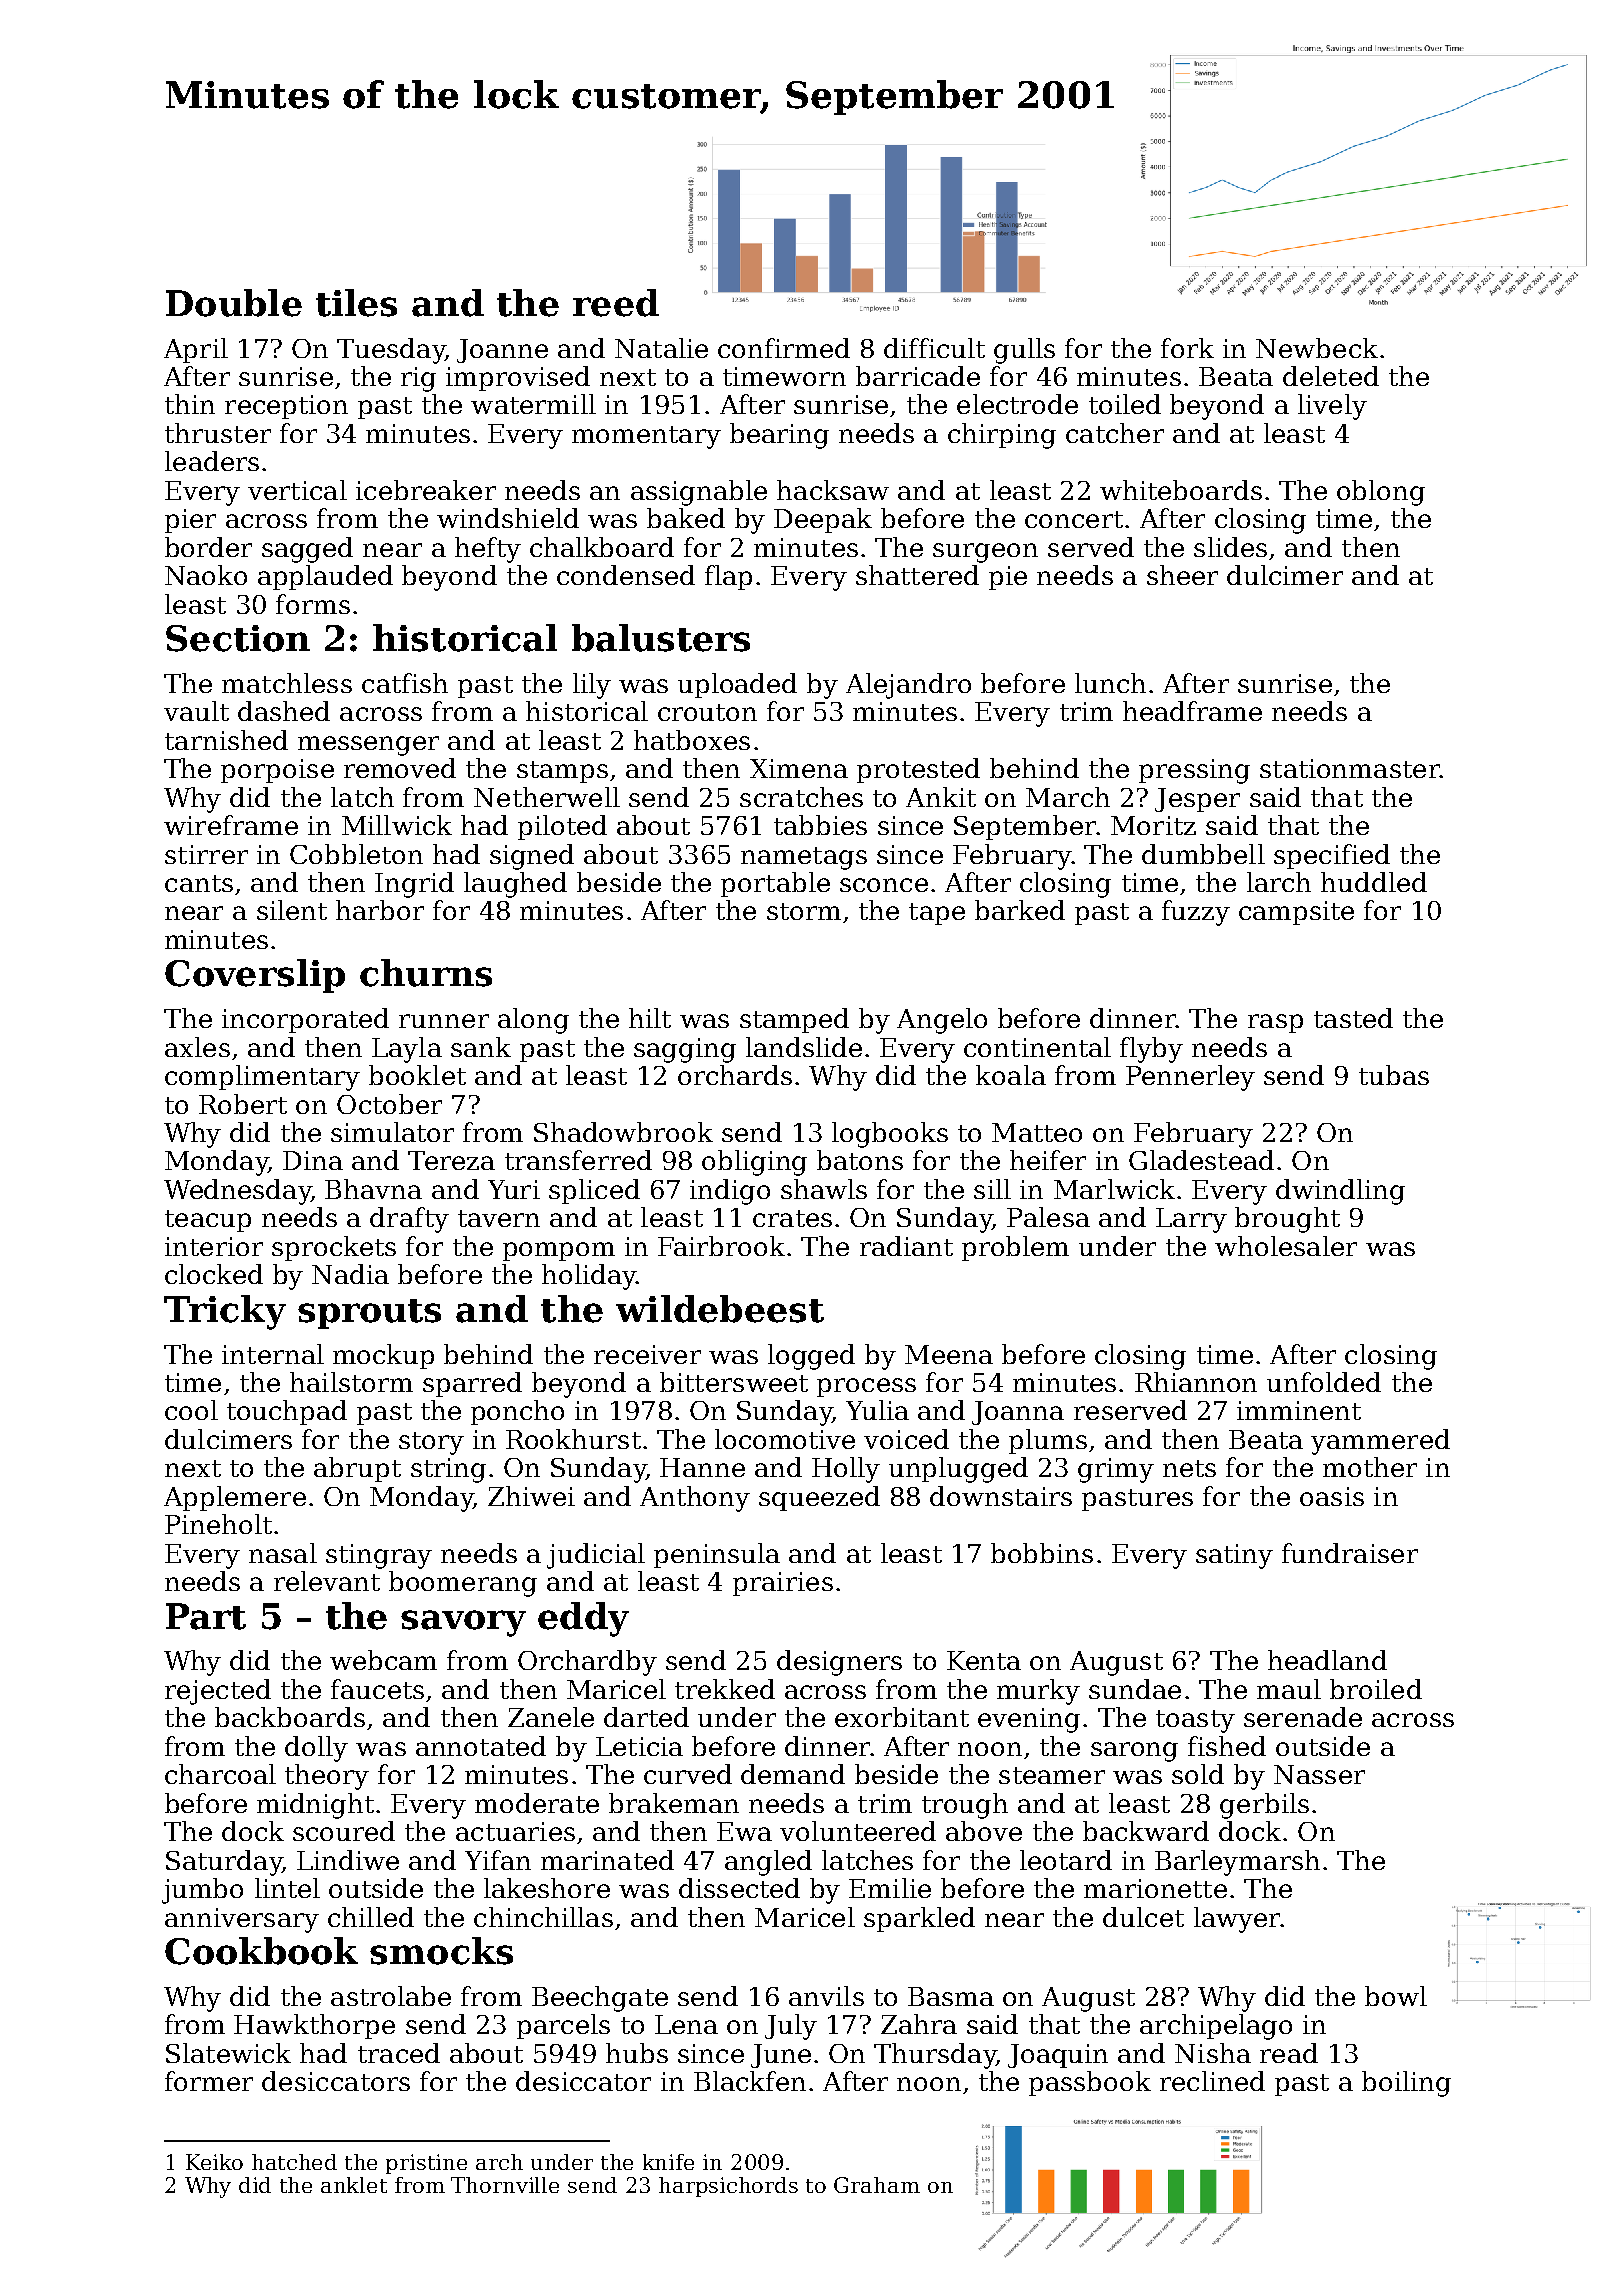 The image size is (1620, 2292). I want to click on savory, so click(463, 1623).
